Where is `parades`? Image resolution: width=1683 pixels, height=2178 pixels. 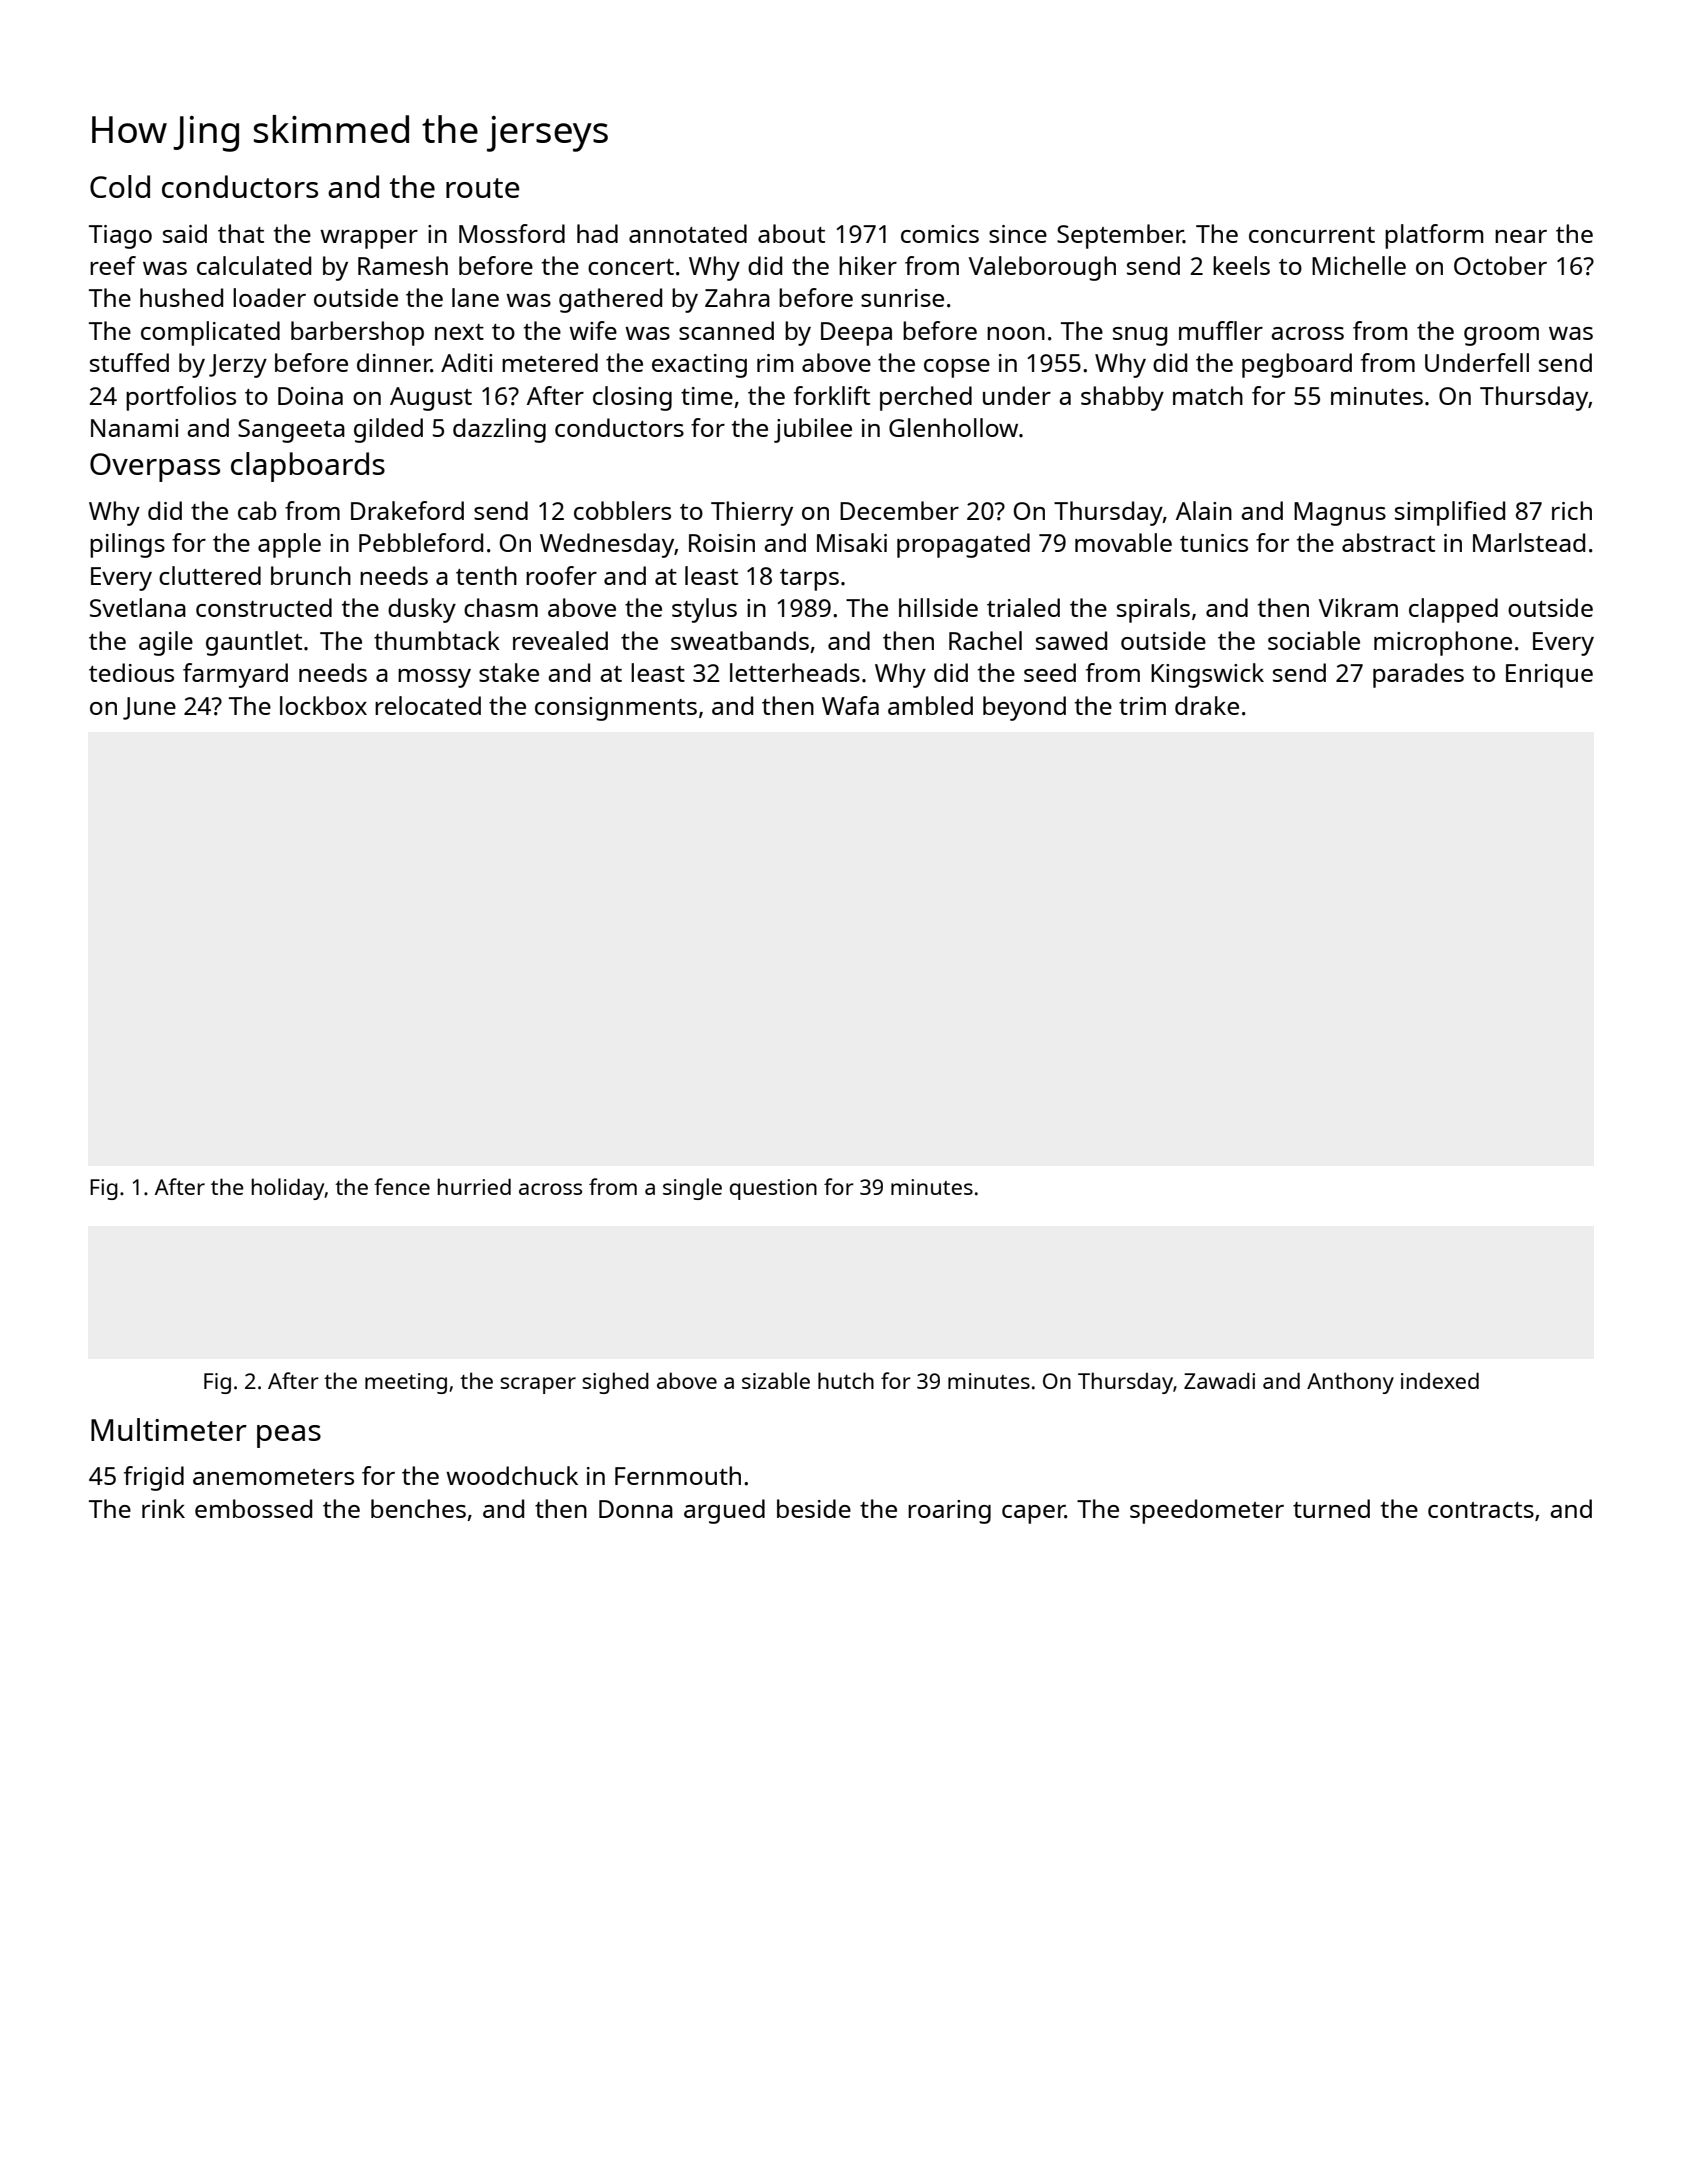 parades is located at coordinates (1418, 675).
